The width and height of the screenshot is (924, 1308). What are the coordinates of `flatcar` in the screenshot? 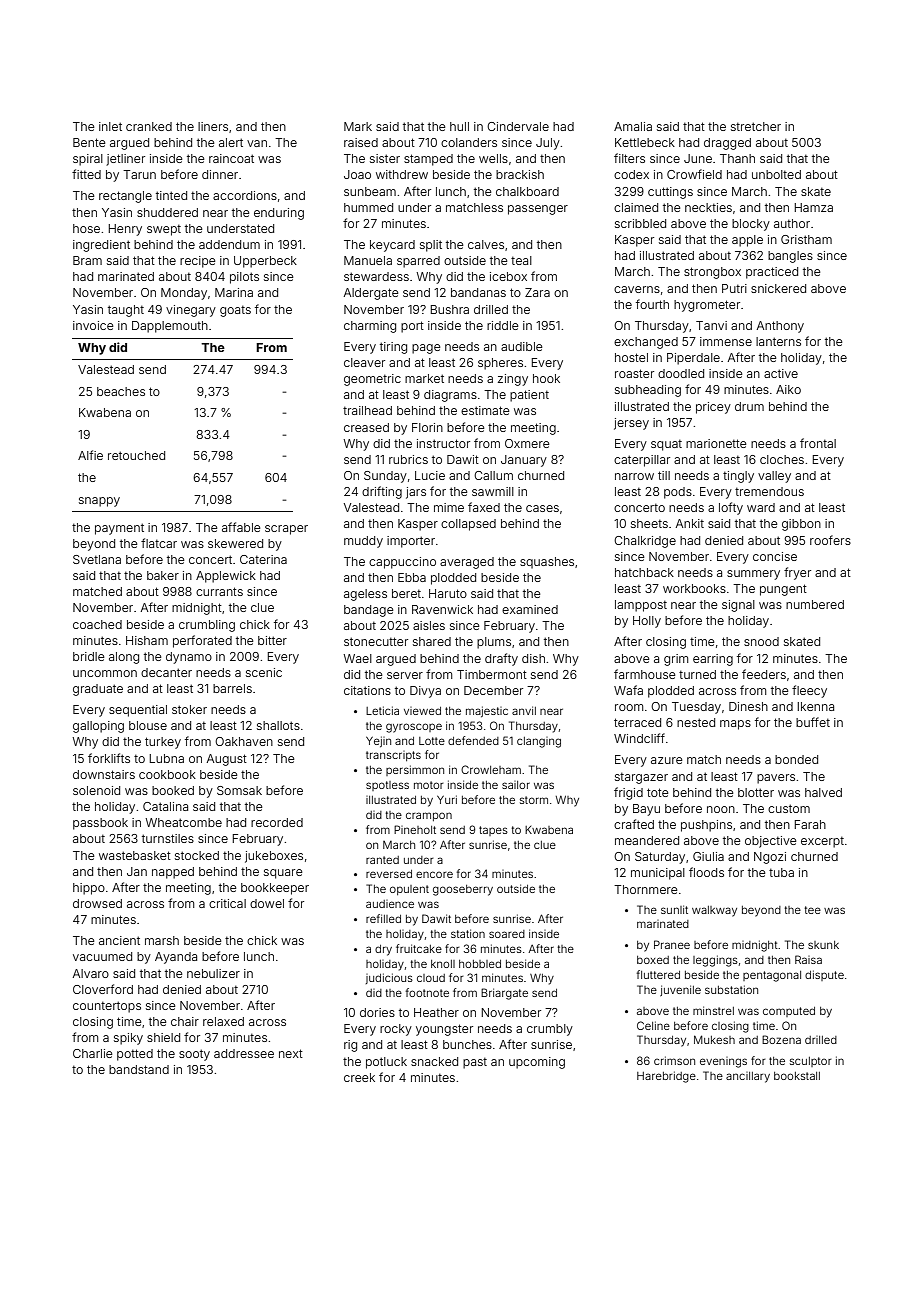 It's located at (159, 543).
